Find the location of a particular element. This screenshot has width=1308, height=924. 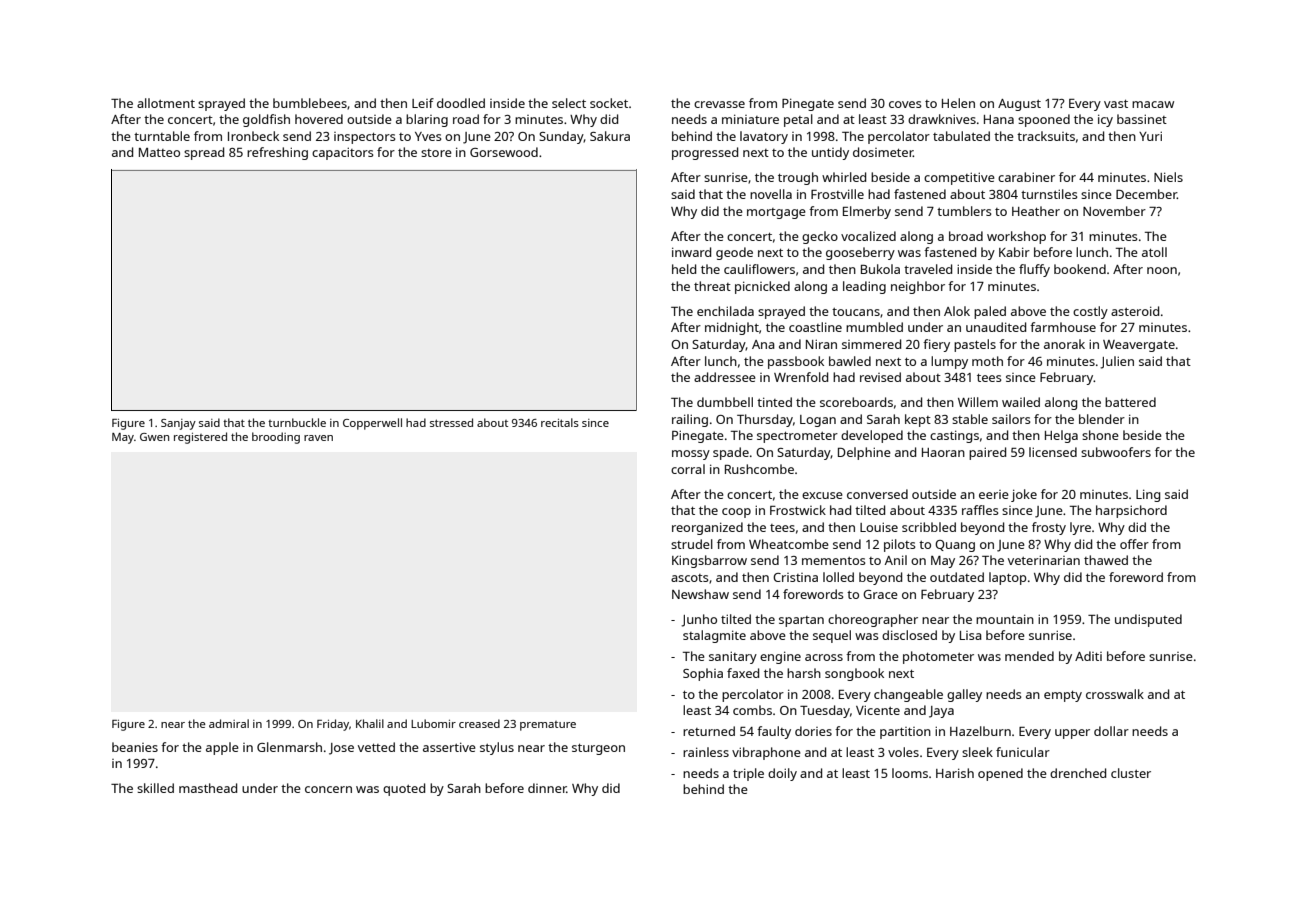

premature is located at coordinates (548, 726).
